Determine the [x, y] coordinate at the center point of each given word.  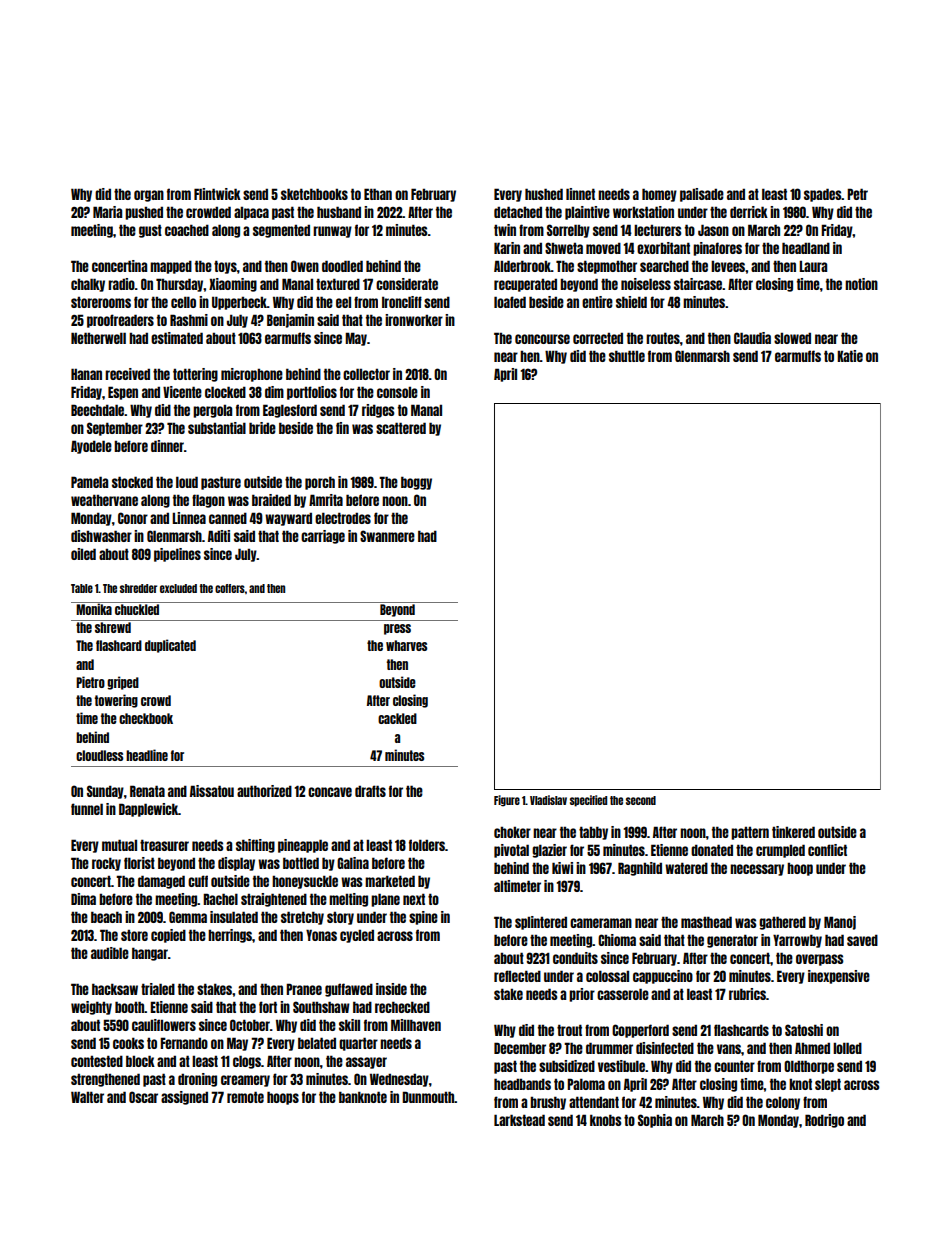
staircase [698, 284]
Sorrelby [568, 231]
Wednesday [399, 1080]
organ [149, 196]
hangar [150, 954]
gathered [782, 923]
